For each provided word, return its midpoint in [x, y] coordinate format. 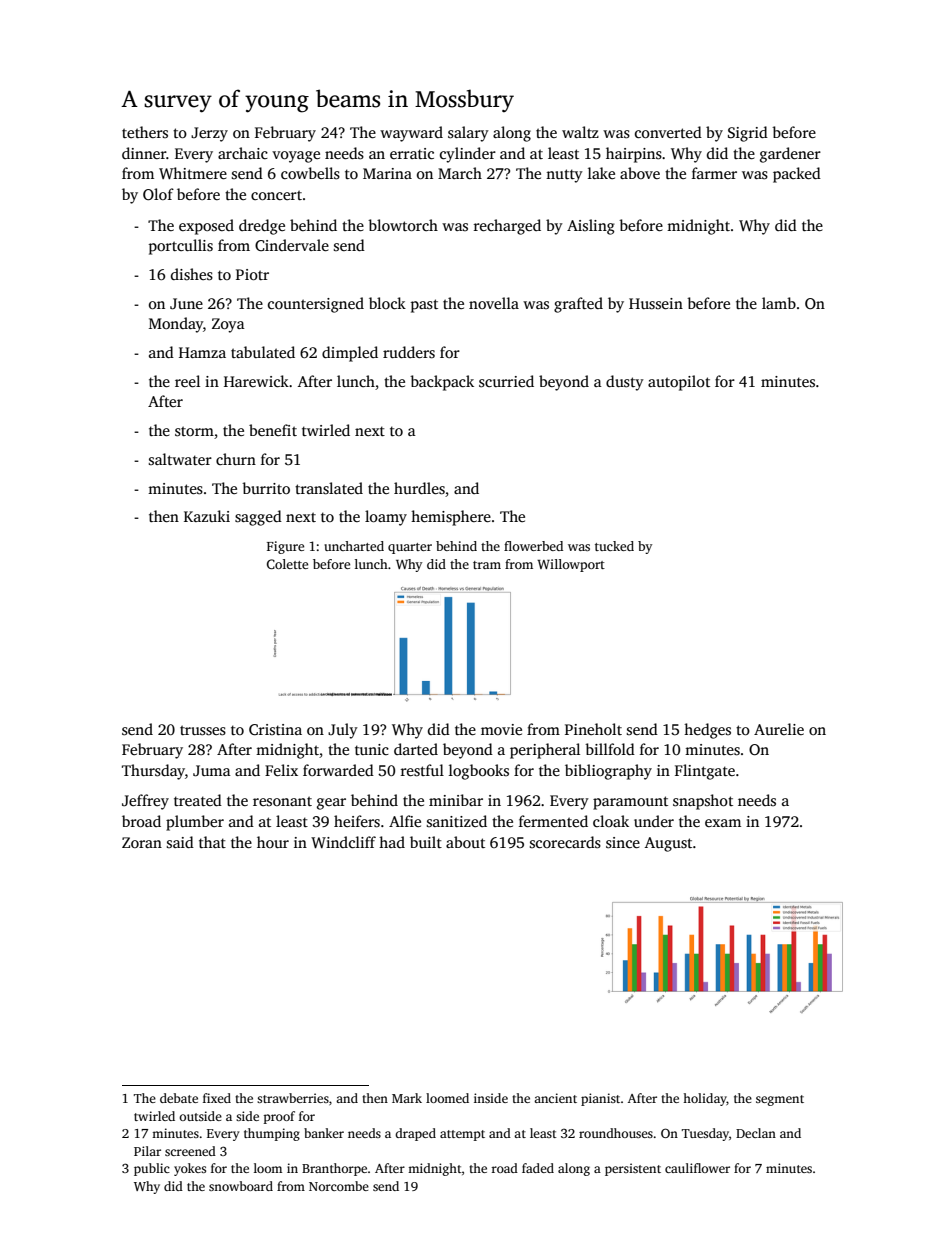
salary [468, 134]
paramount [630, 803]
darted [416, 749]
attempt [462, 1135]
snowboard [241, 1186]
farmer [714, 173]
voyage [296, 157]
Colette [287, 564]
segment [780, 1100]
